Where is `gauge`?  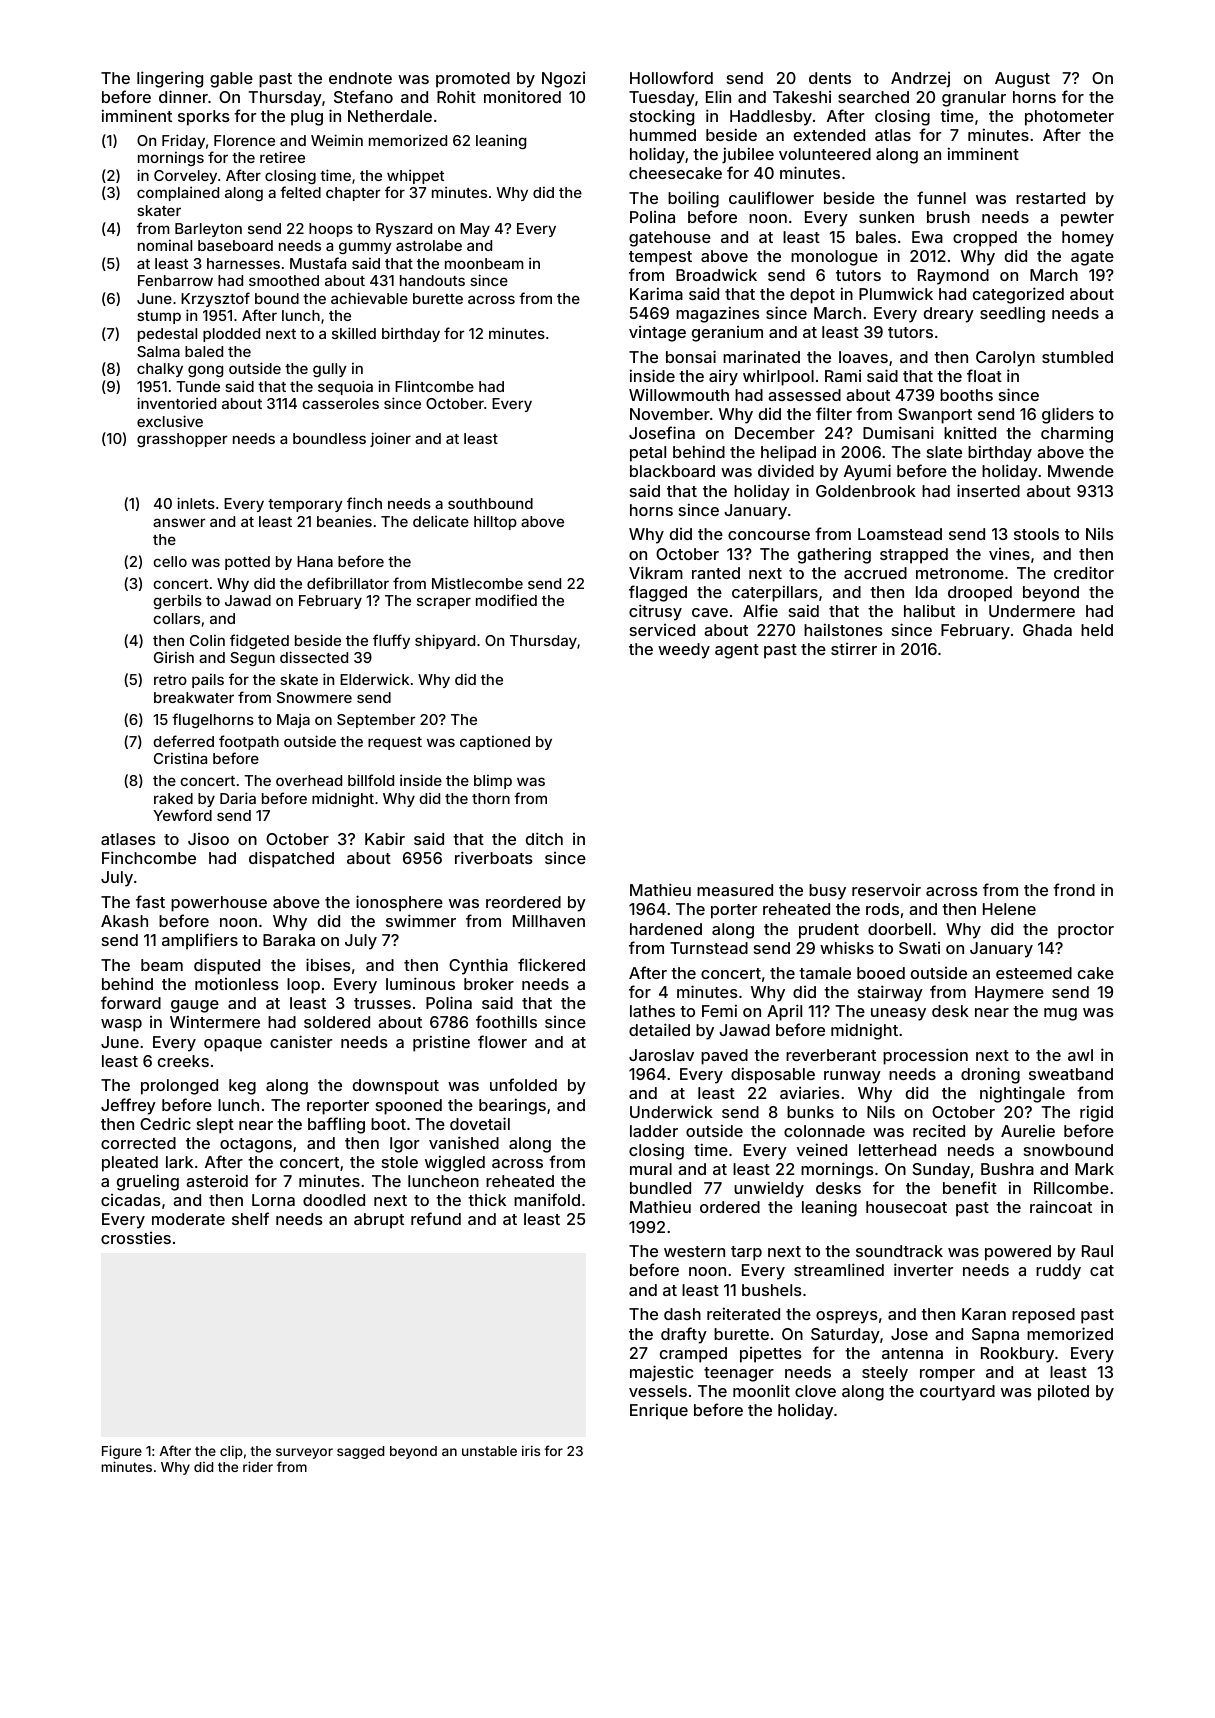
gauge is located at coordinates (195, 1006).
